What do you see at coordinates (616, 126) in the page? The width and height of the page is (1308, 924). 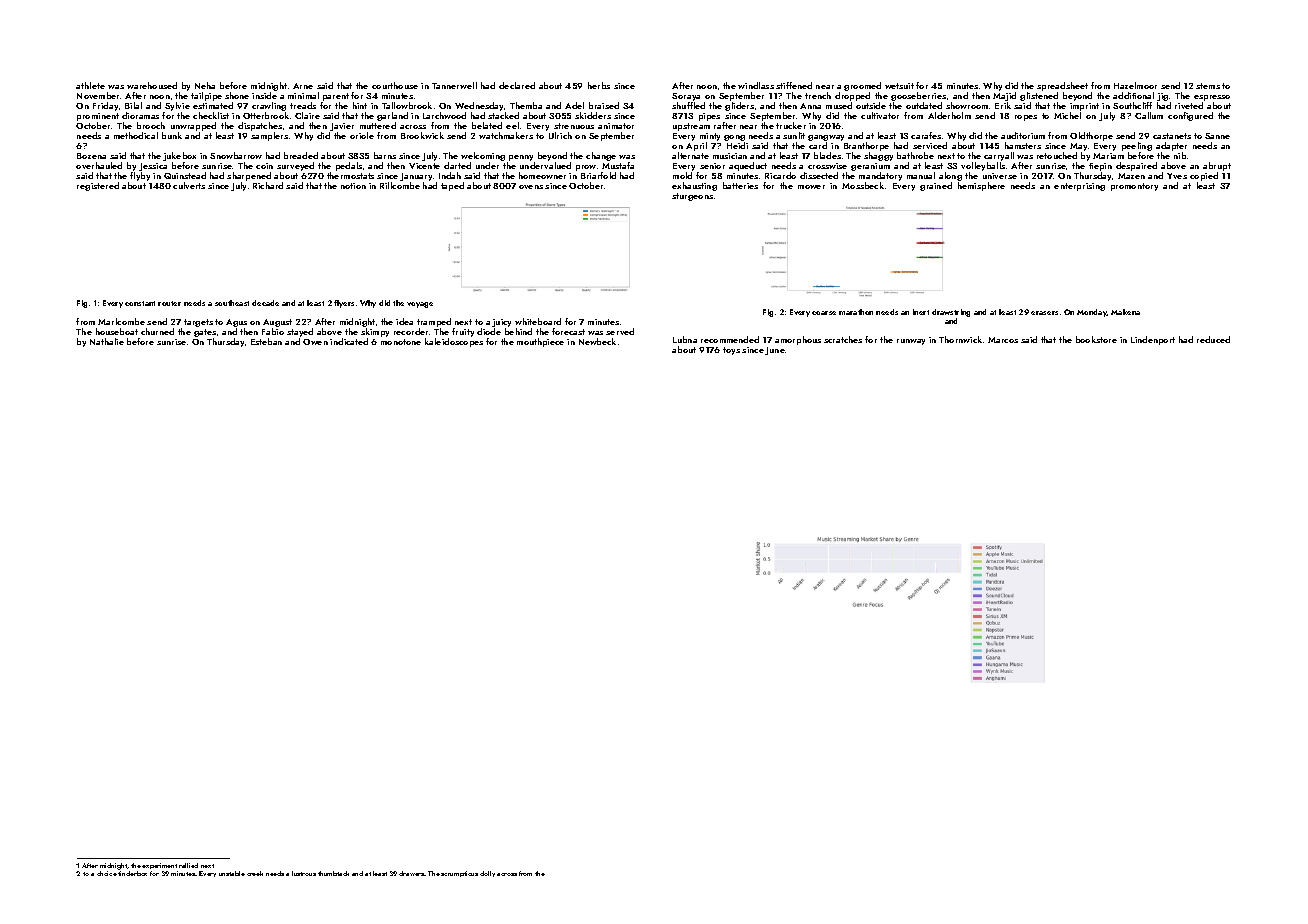 I see `animator` at bounding box center [616, 126].
